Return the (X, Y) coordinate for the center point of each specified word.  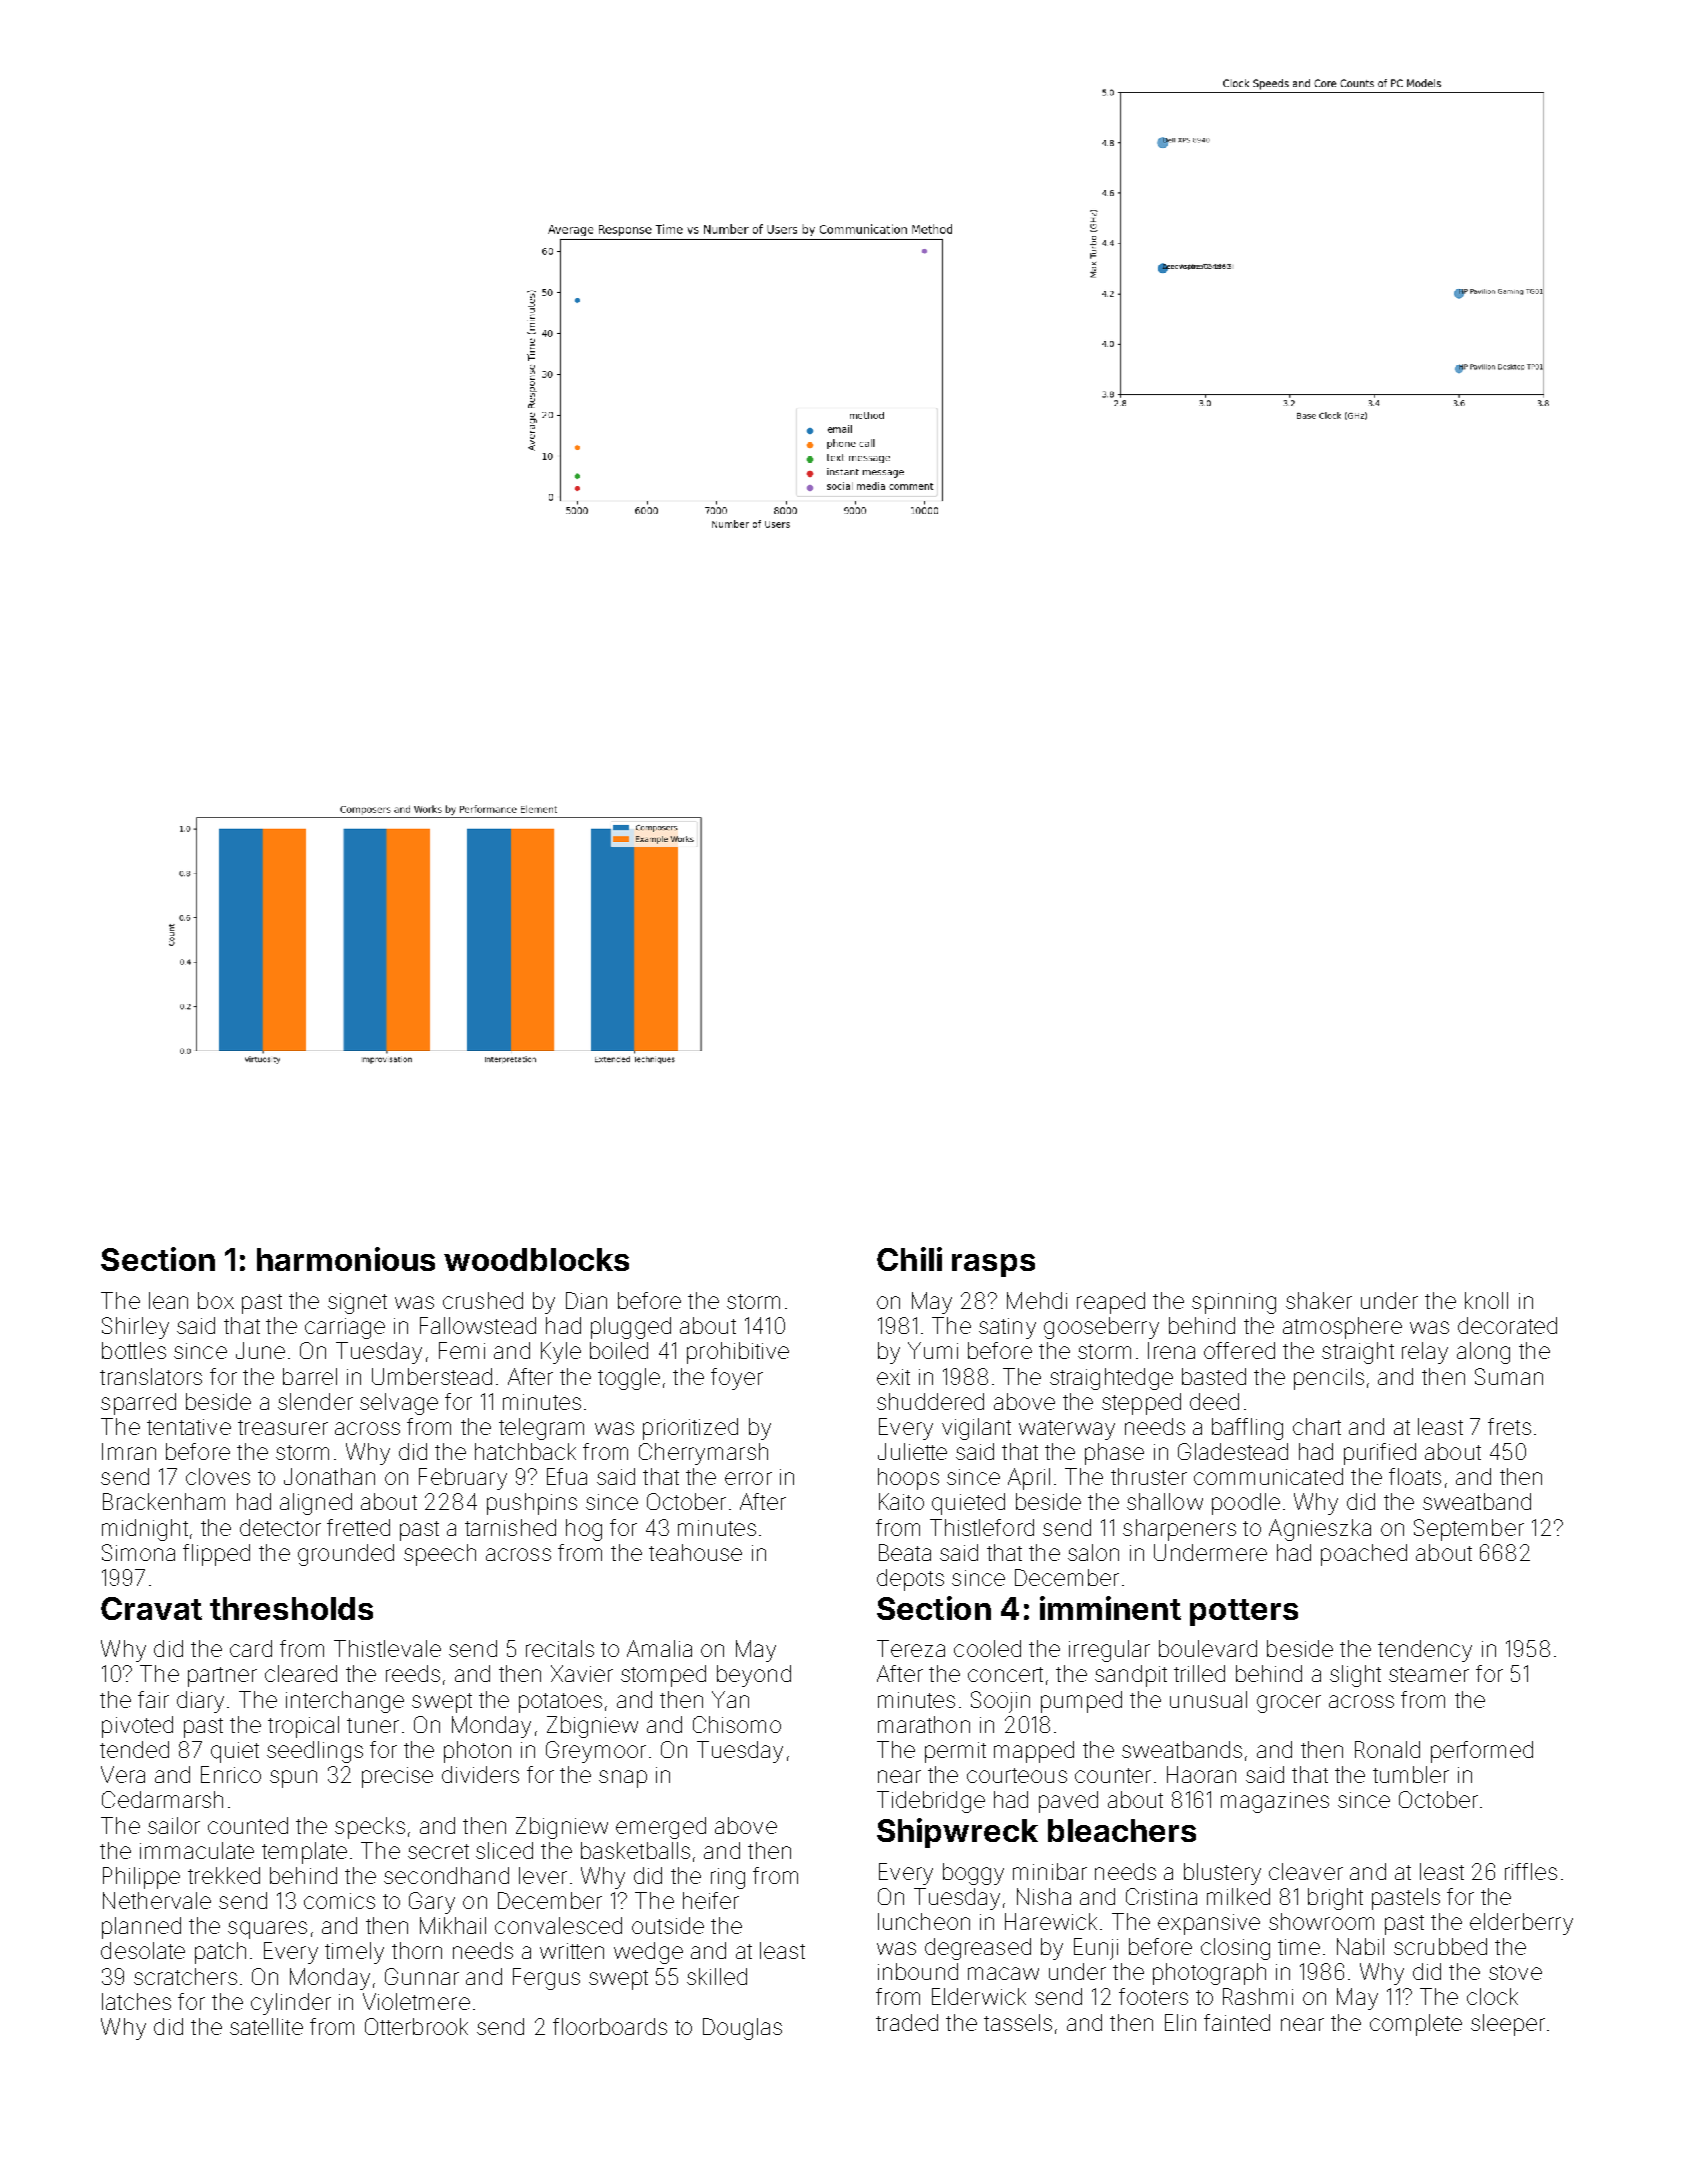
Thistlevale (387, 1648)
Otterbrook (416, 2026)
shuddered (930, 1401)
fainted (1237, 2022)
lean (168, 1300)
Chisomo (737, 1724)
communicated (1268, 1476)
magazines (1275, 1802)
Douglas (742, 2029)
